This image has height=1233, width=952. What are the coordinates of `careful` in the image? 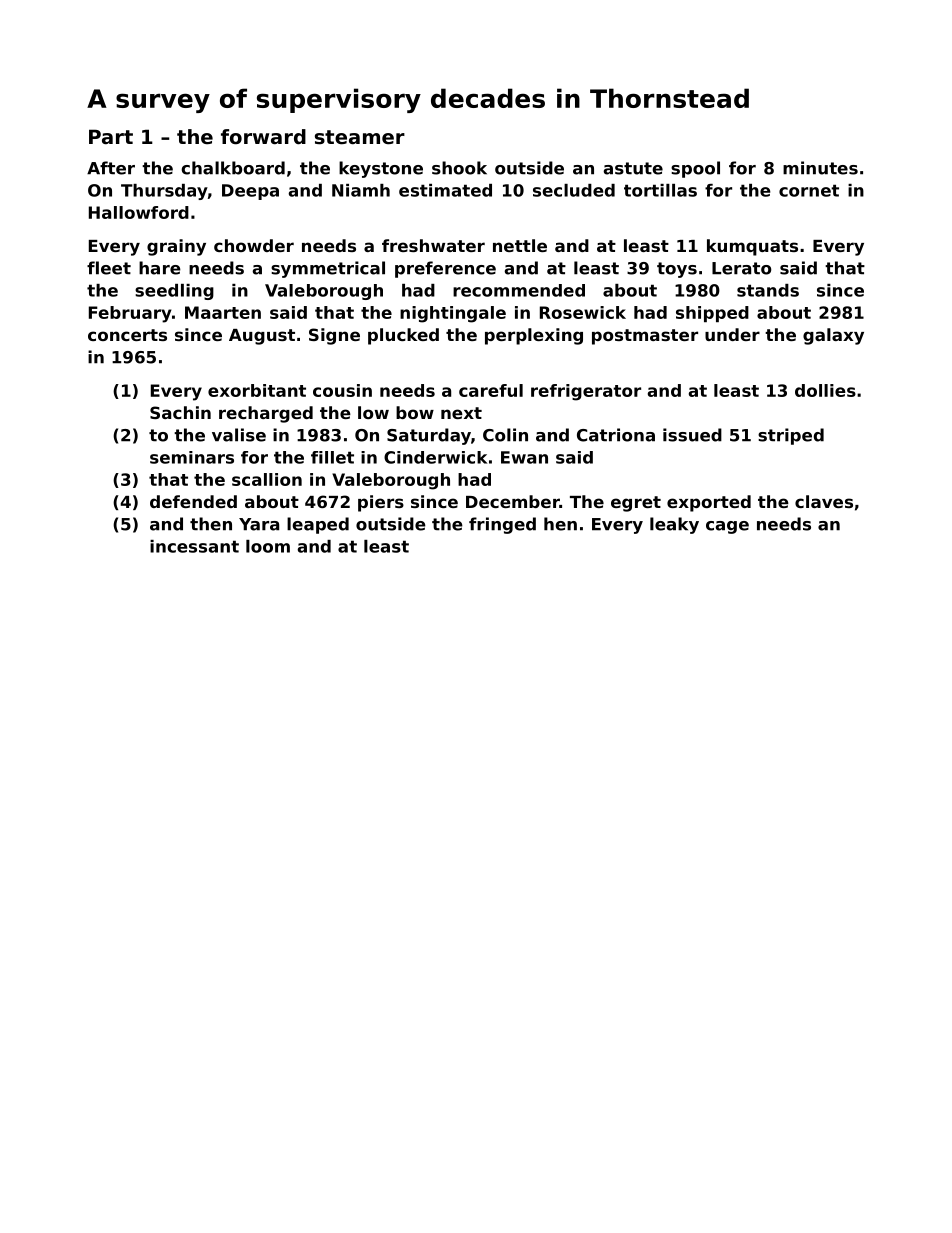 It's located at (491, 390).
